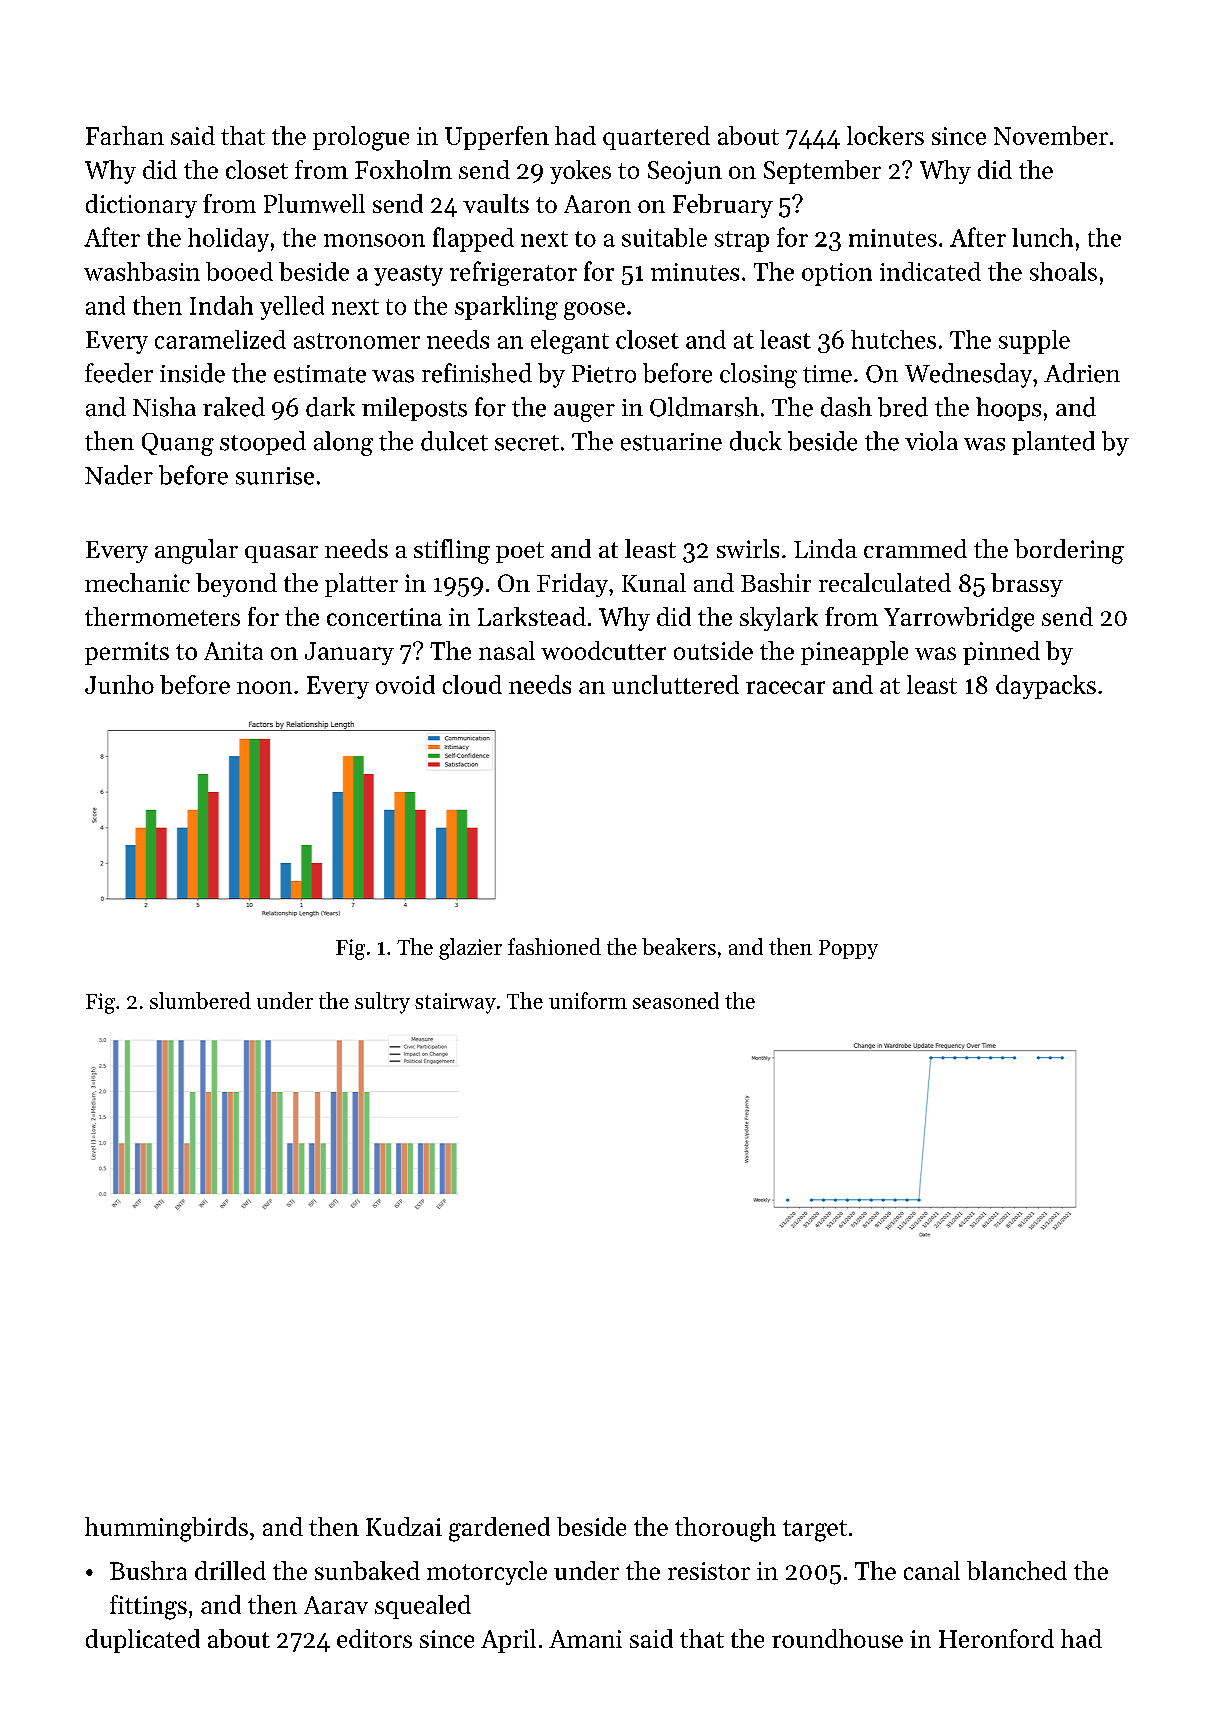 Image resolution: width=1213 pixels, height=1715 pixels. What do you see at coordinates (404, 1526) in the screenshot?
I see `Kudzai` at bounding box center [404, 1526].
